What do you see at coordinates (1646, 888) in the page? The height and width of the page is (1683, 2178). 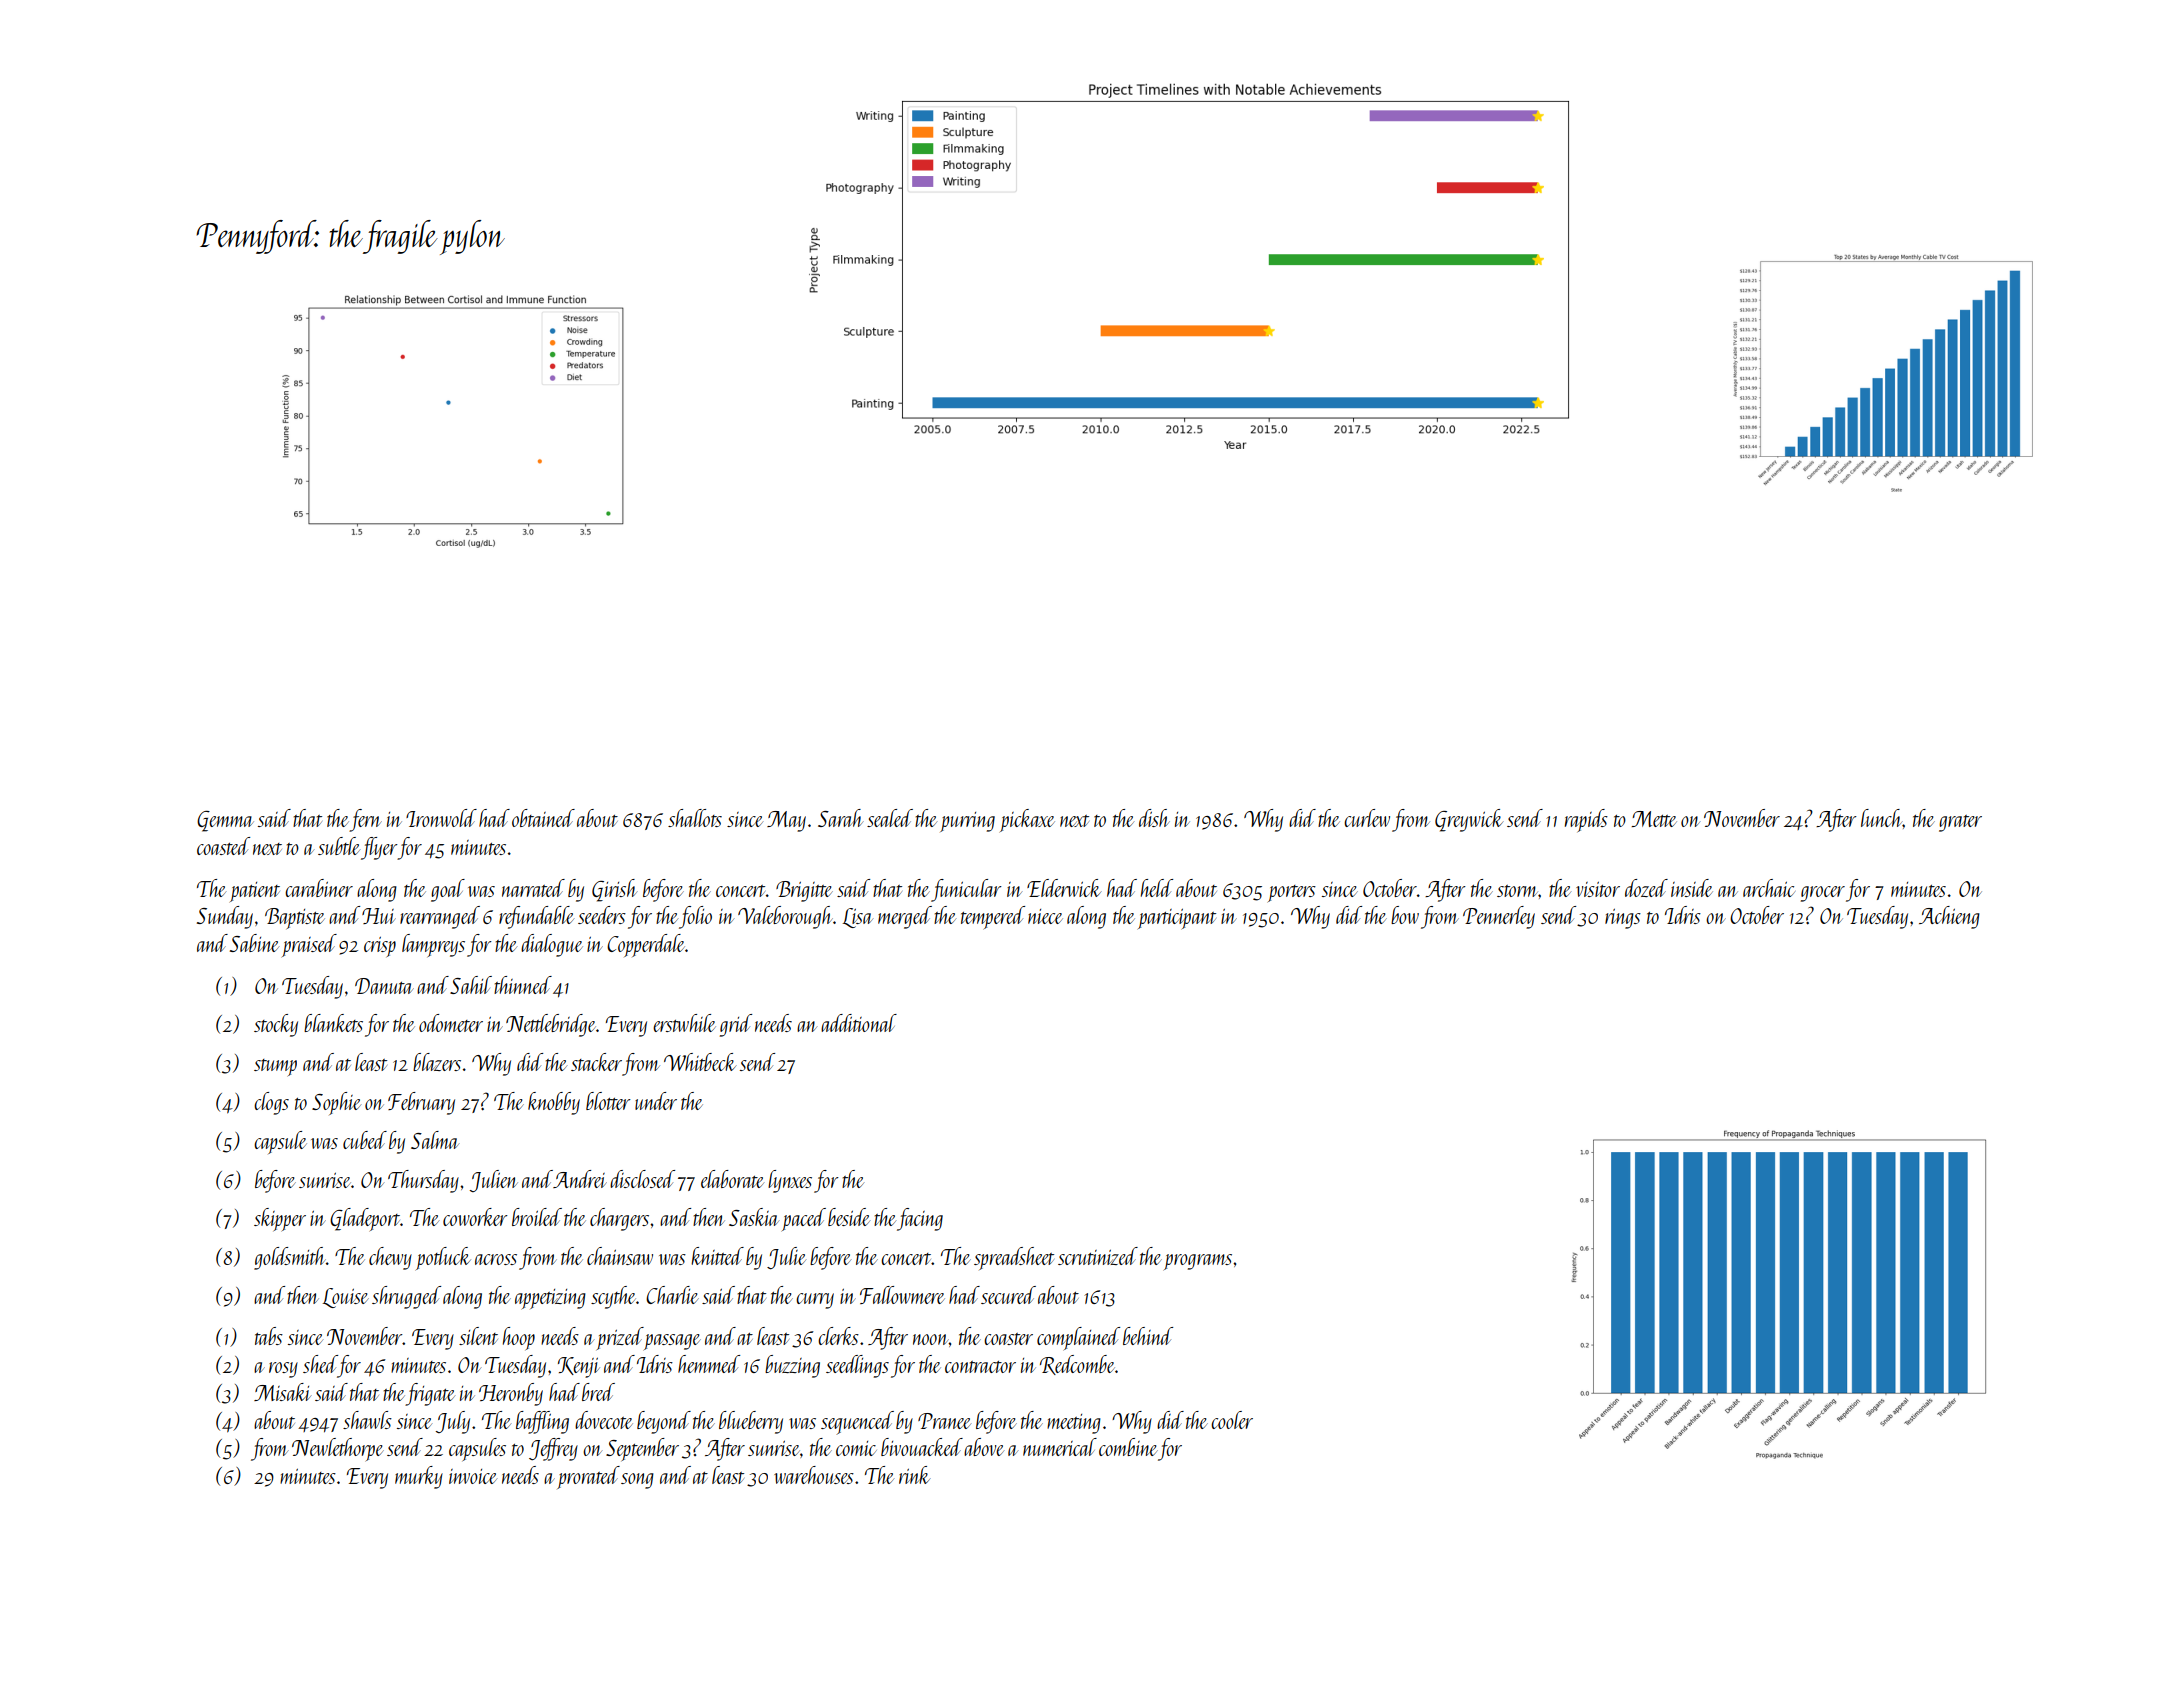 I see `dozed` at bounding box center [1646, 888].
